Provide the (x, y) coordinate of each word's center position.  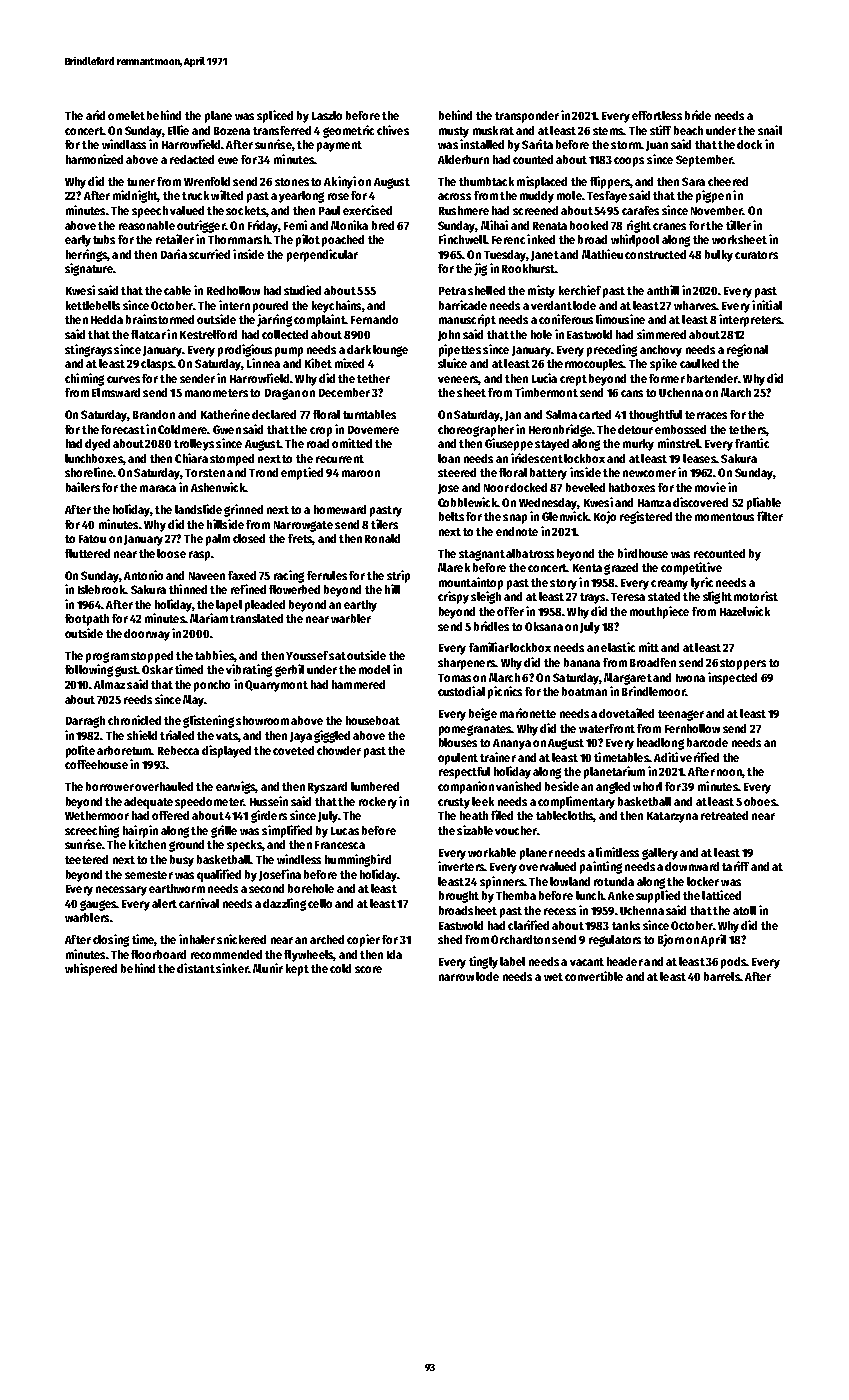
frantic (752, 443)
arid (95, 115)
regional (747, 350)
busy (182, 861)
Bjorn (671, 940)
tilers (384, 524)
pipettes (460, 350)
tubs (104, 239)
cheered (728, 181)
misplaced (542, 182)
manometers (216, 393)
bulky (719, 256)
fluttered (87, 553)
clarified (528, 925)
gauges (98, 905)
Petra (452, 291)
